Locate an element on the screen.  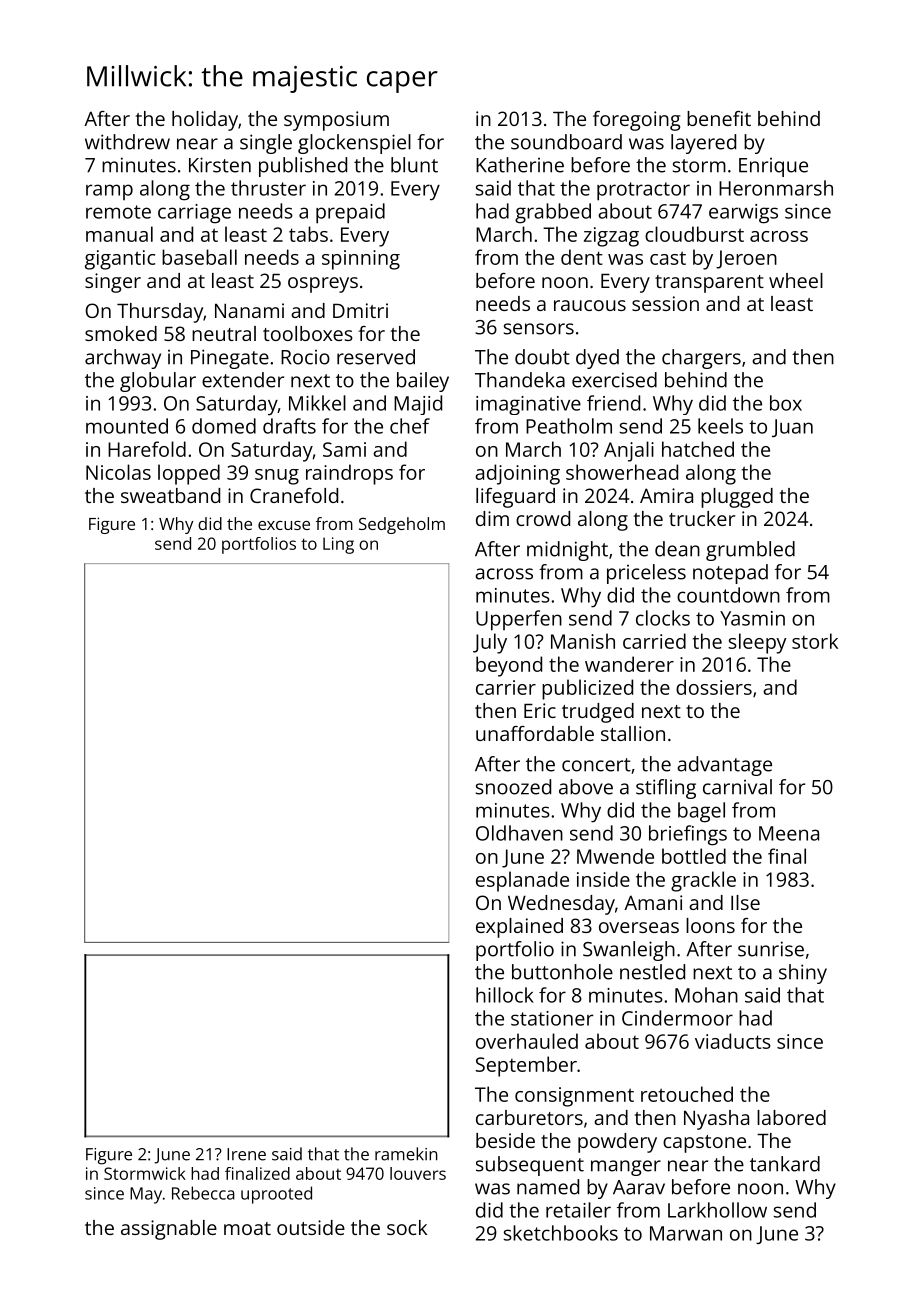
Mohan is located at coordinates (706, 995).
